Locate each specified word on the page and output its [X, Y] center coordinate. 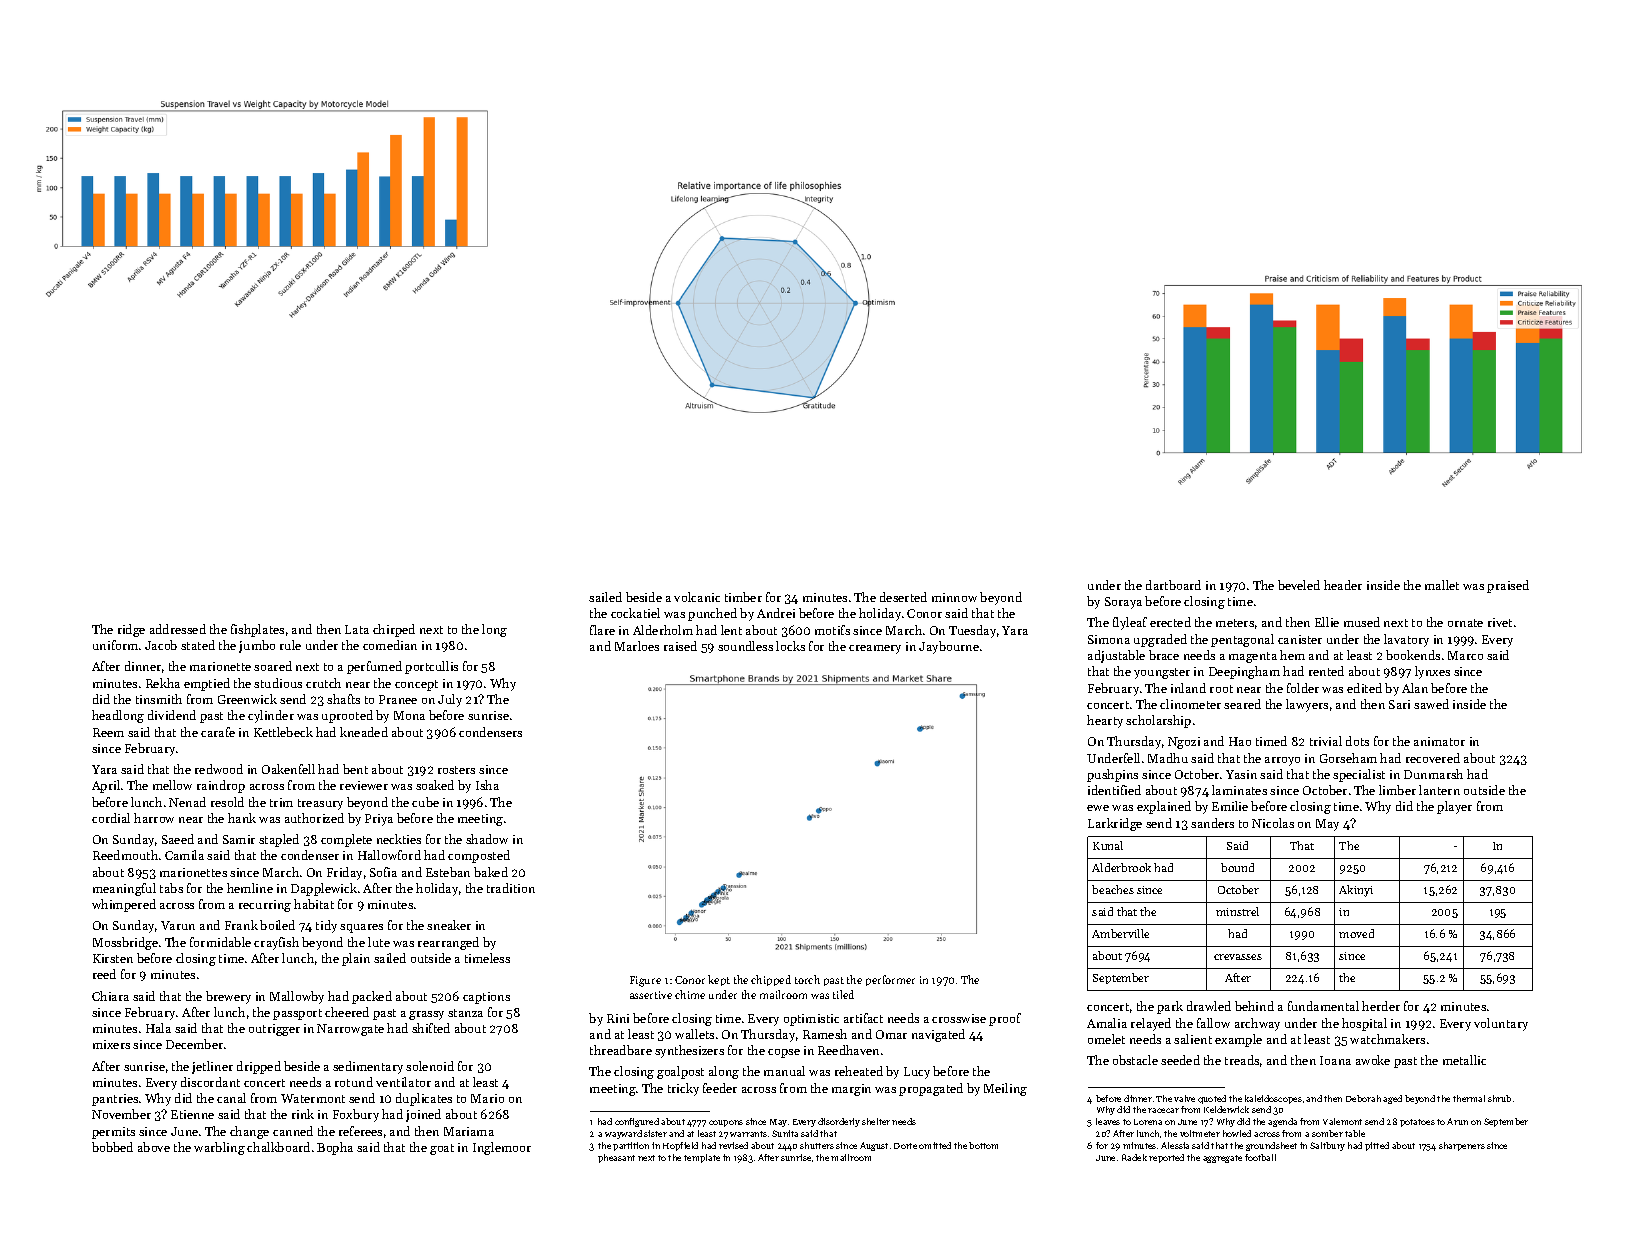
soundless [745, 646]
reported [1166, 1158]
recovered [1433, 758]
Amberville [1120, 933]
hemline [250, 888]
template [702, 1158]
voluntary [1501, 1024]
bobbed [112, 1147]
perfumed [374, 667]
